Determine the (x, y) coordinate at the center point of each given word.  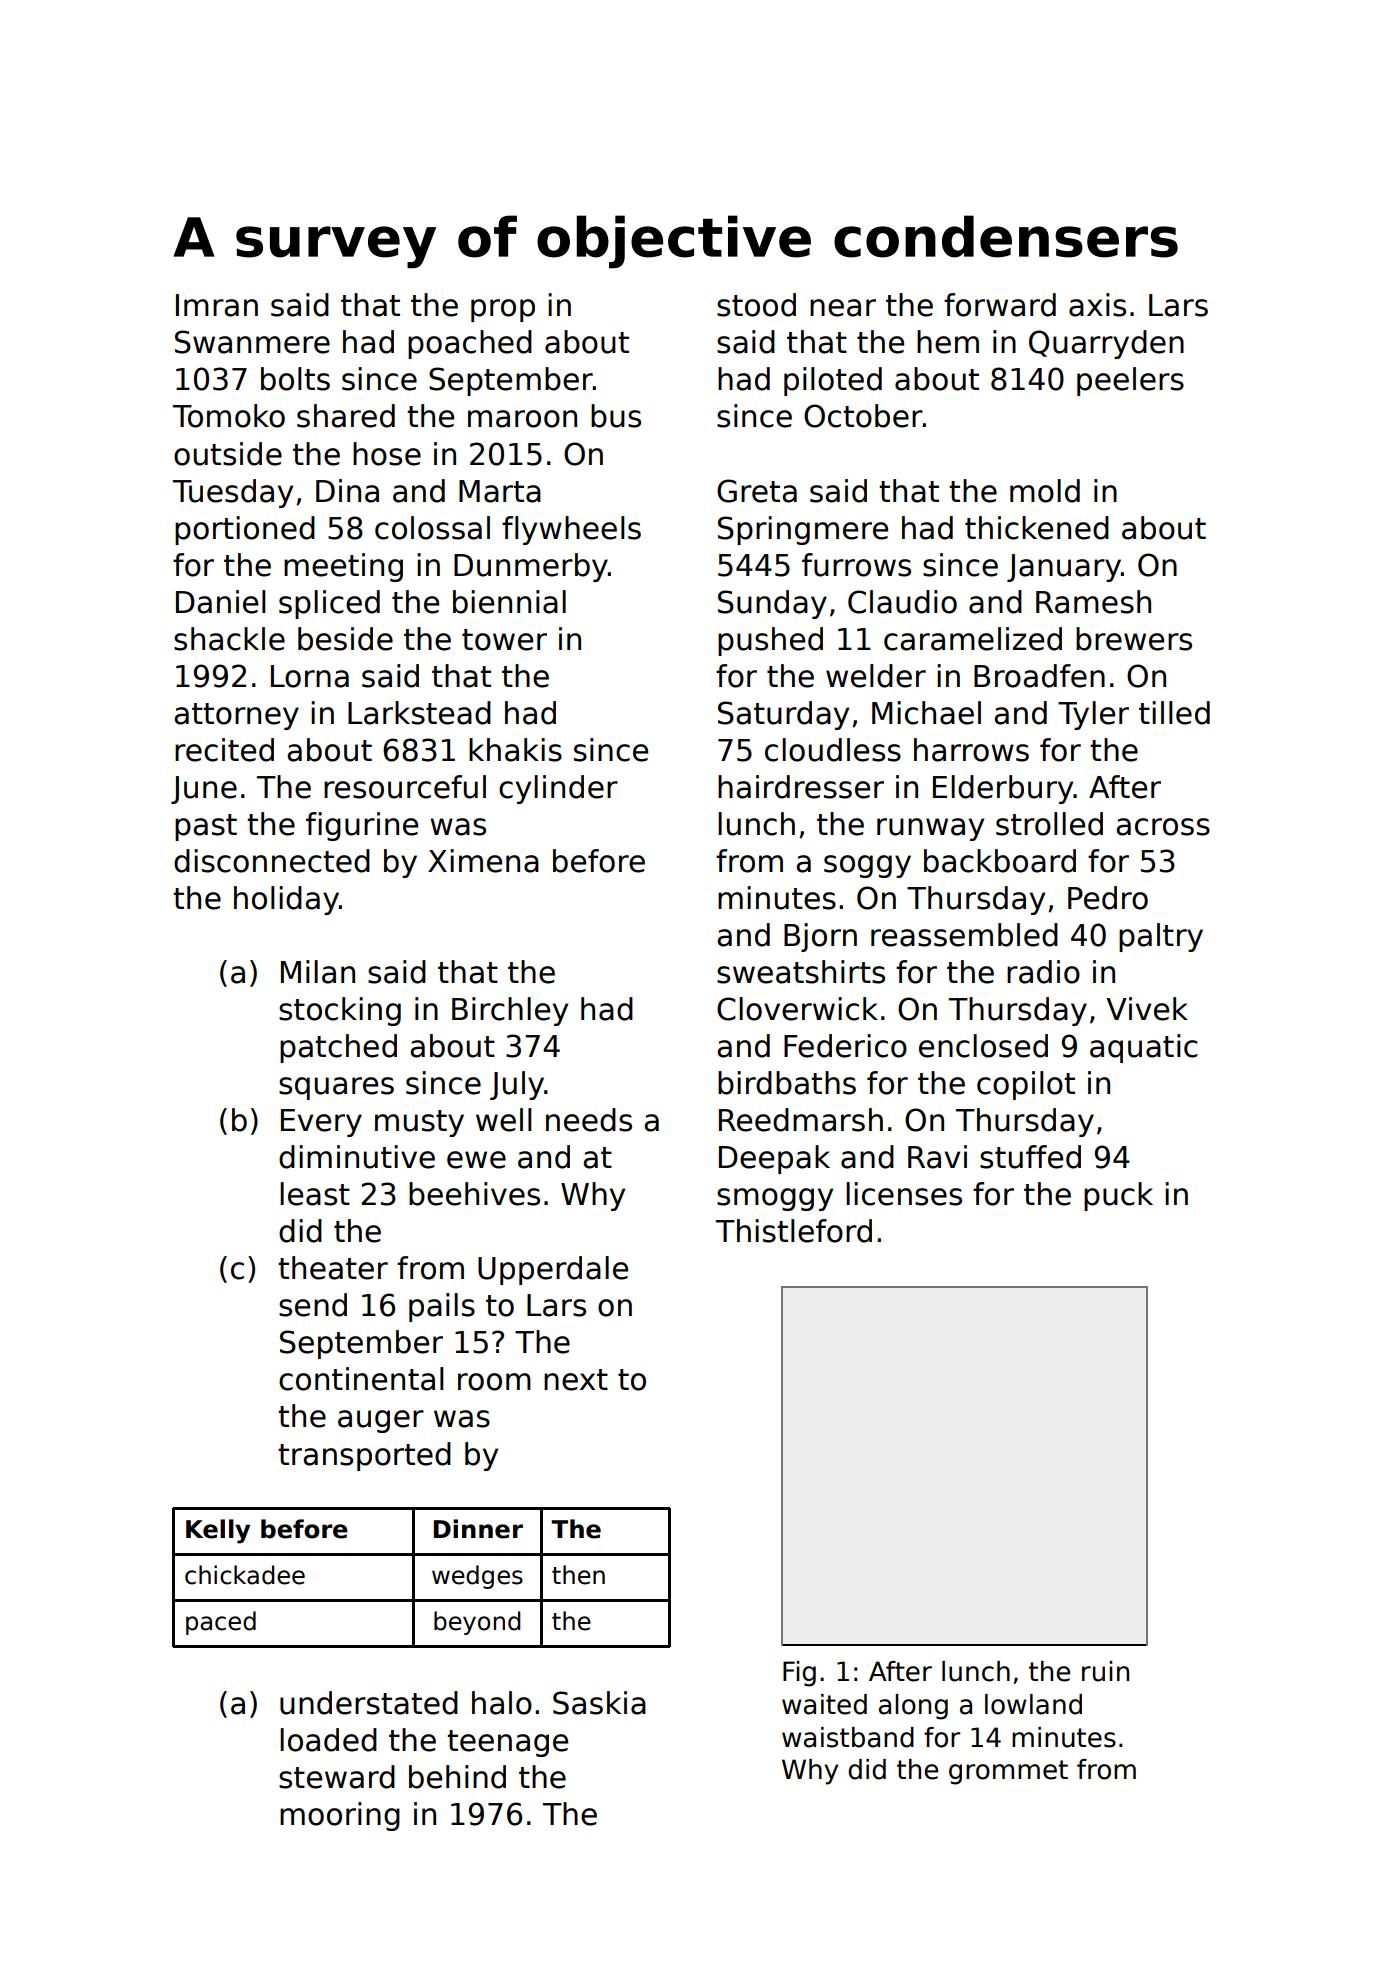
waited (824, 1704)
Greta (757, 491)
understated (369, 1703)
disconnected (272, 861)
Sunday (772, 604)
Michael (926, 713)
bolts (295, 379)
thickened (1037, 528)
